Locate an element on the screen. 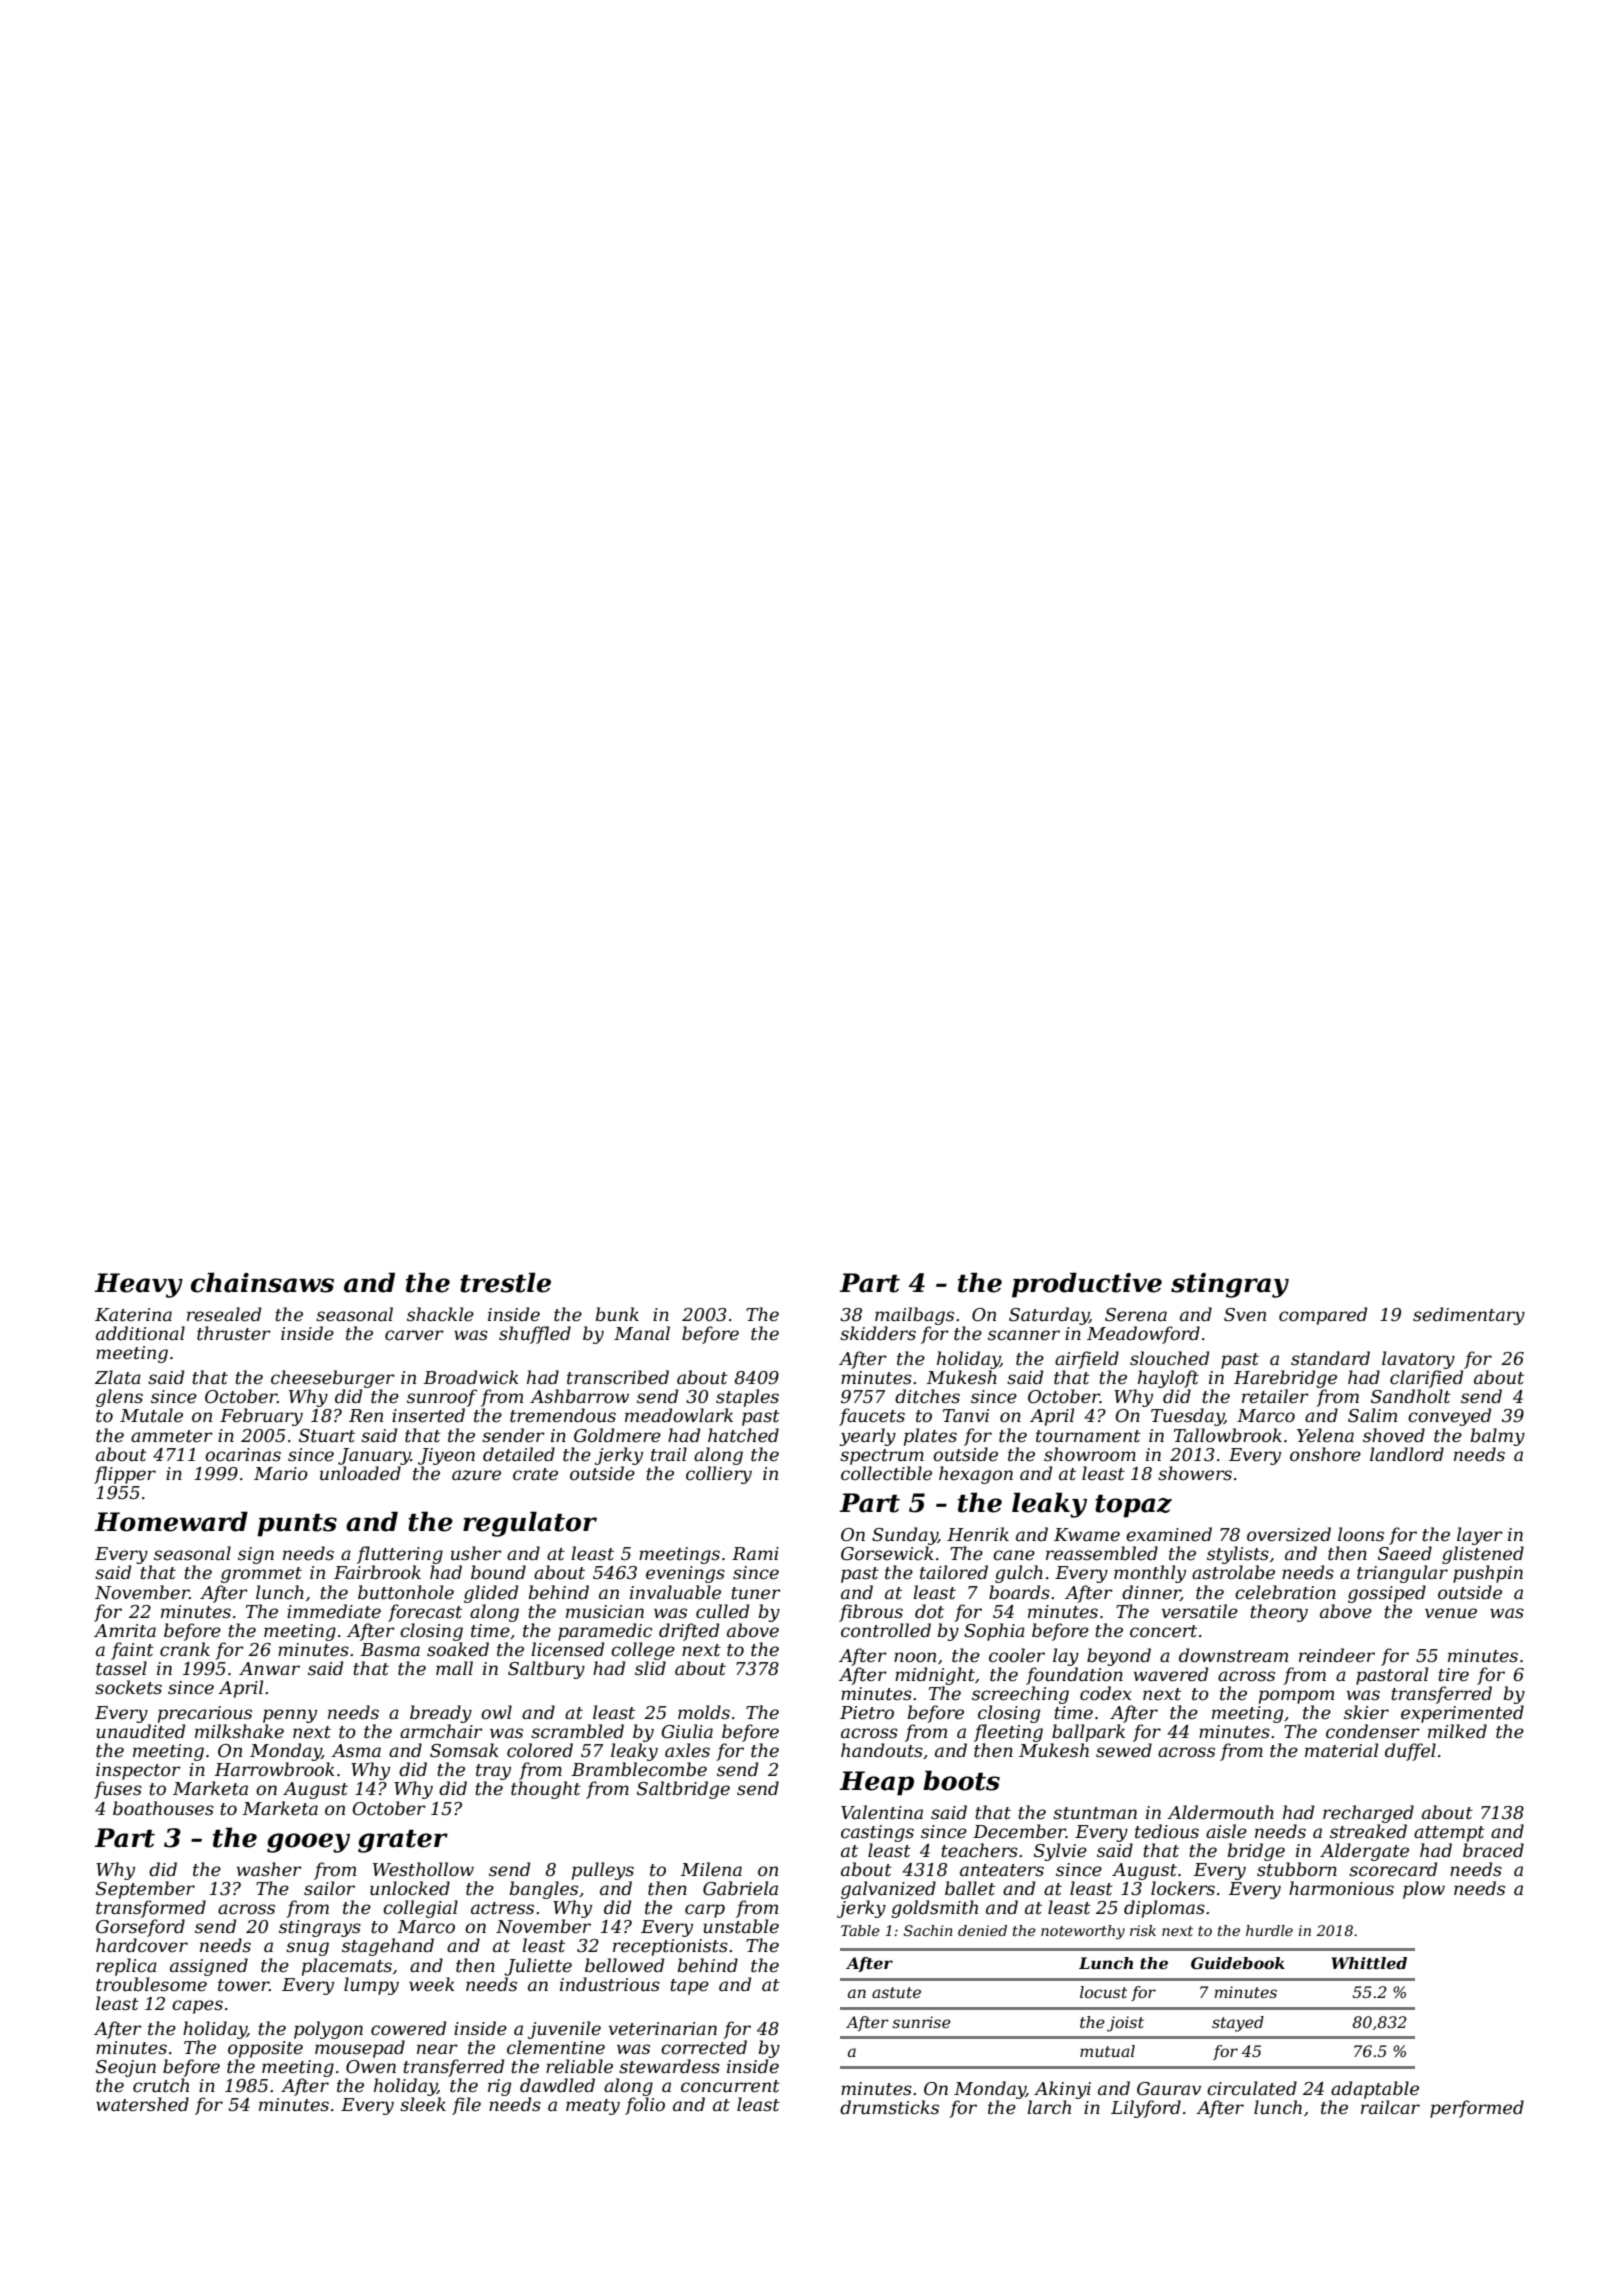 Image resolution: width=1620 pixels, height=2292 pixels. Gorseford is located at coordinates (140, 1928).
